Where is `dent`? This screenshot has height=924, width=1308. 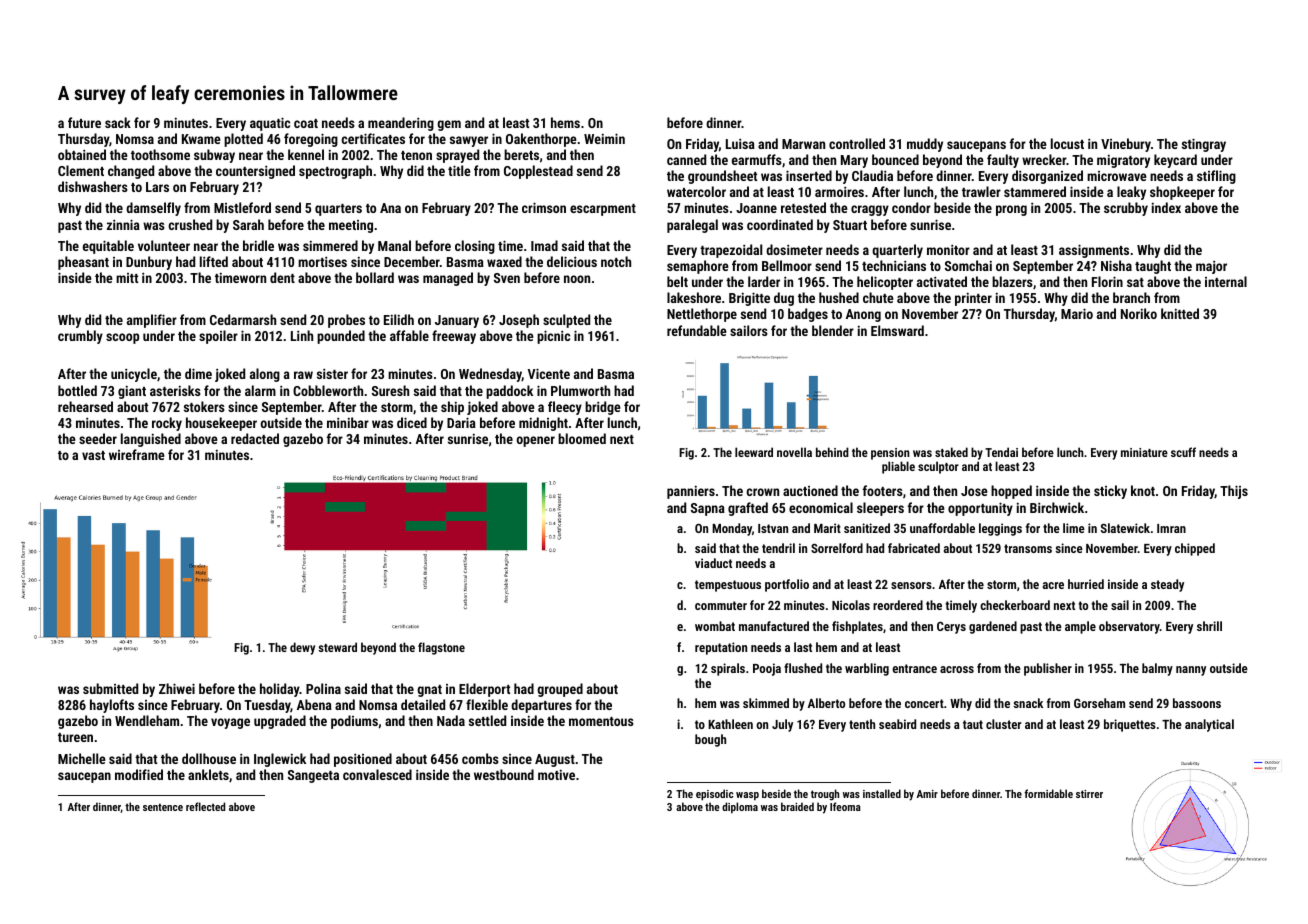
dent is located at coordinates (282, 277).
